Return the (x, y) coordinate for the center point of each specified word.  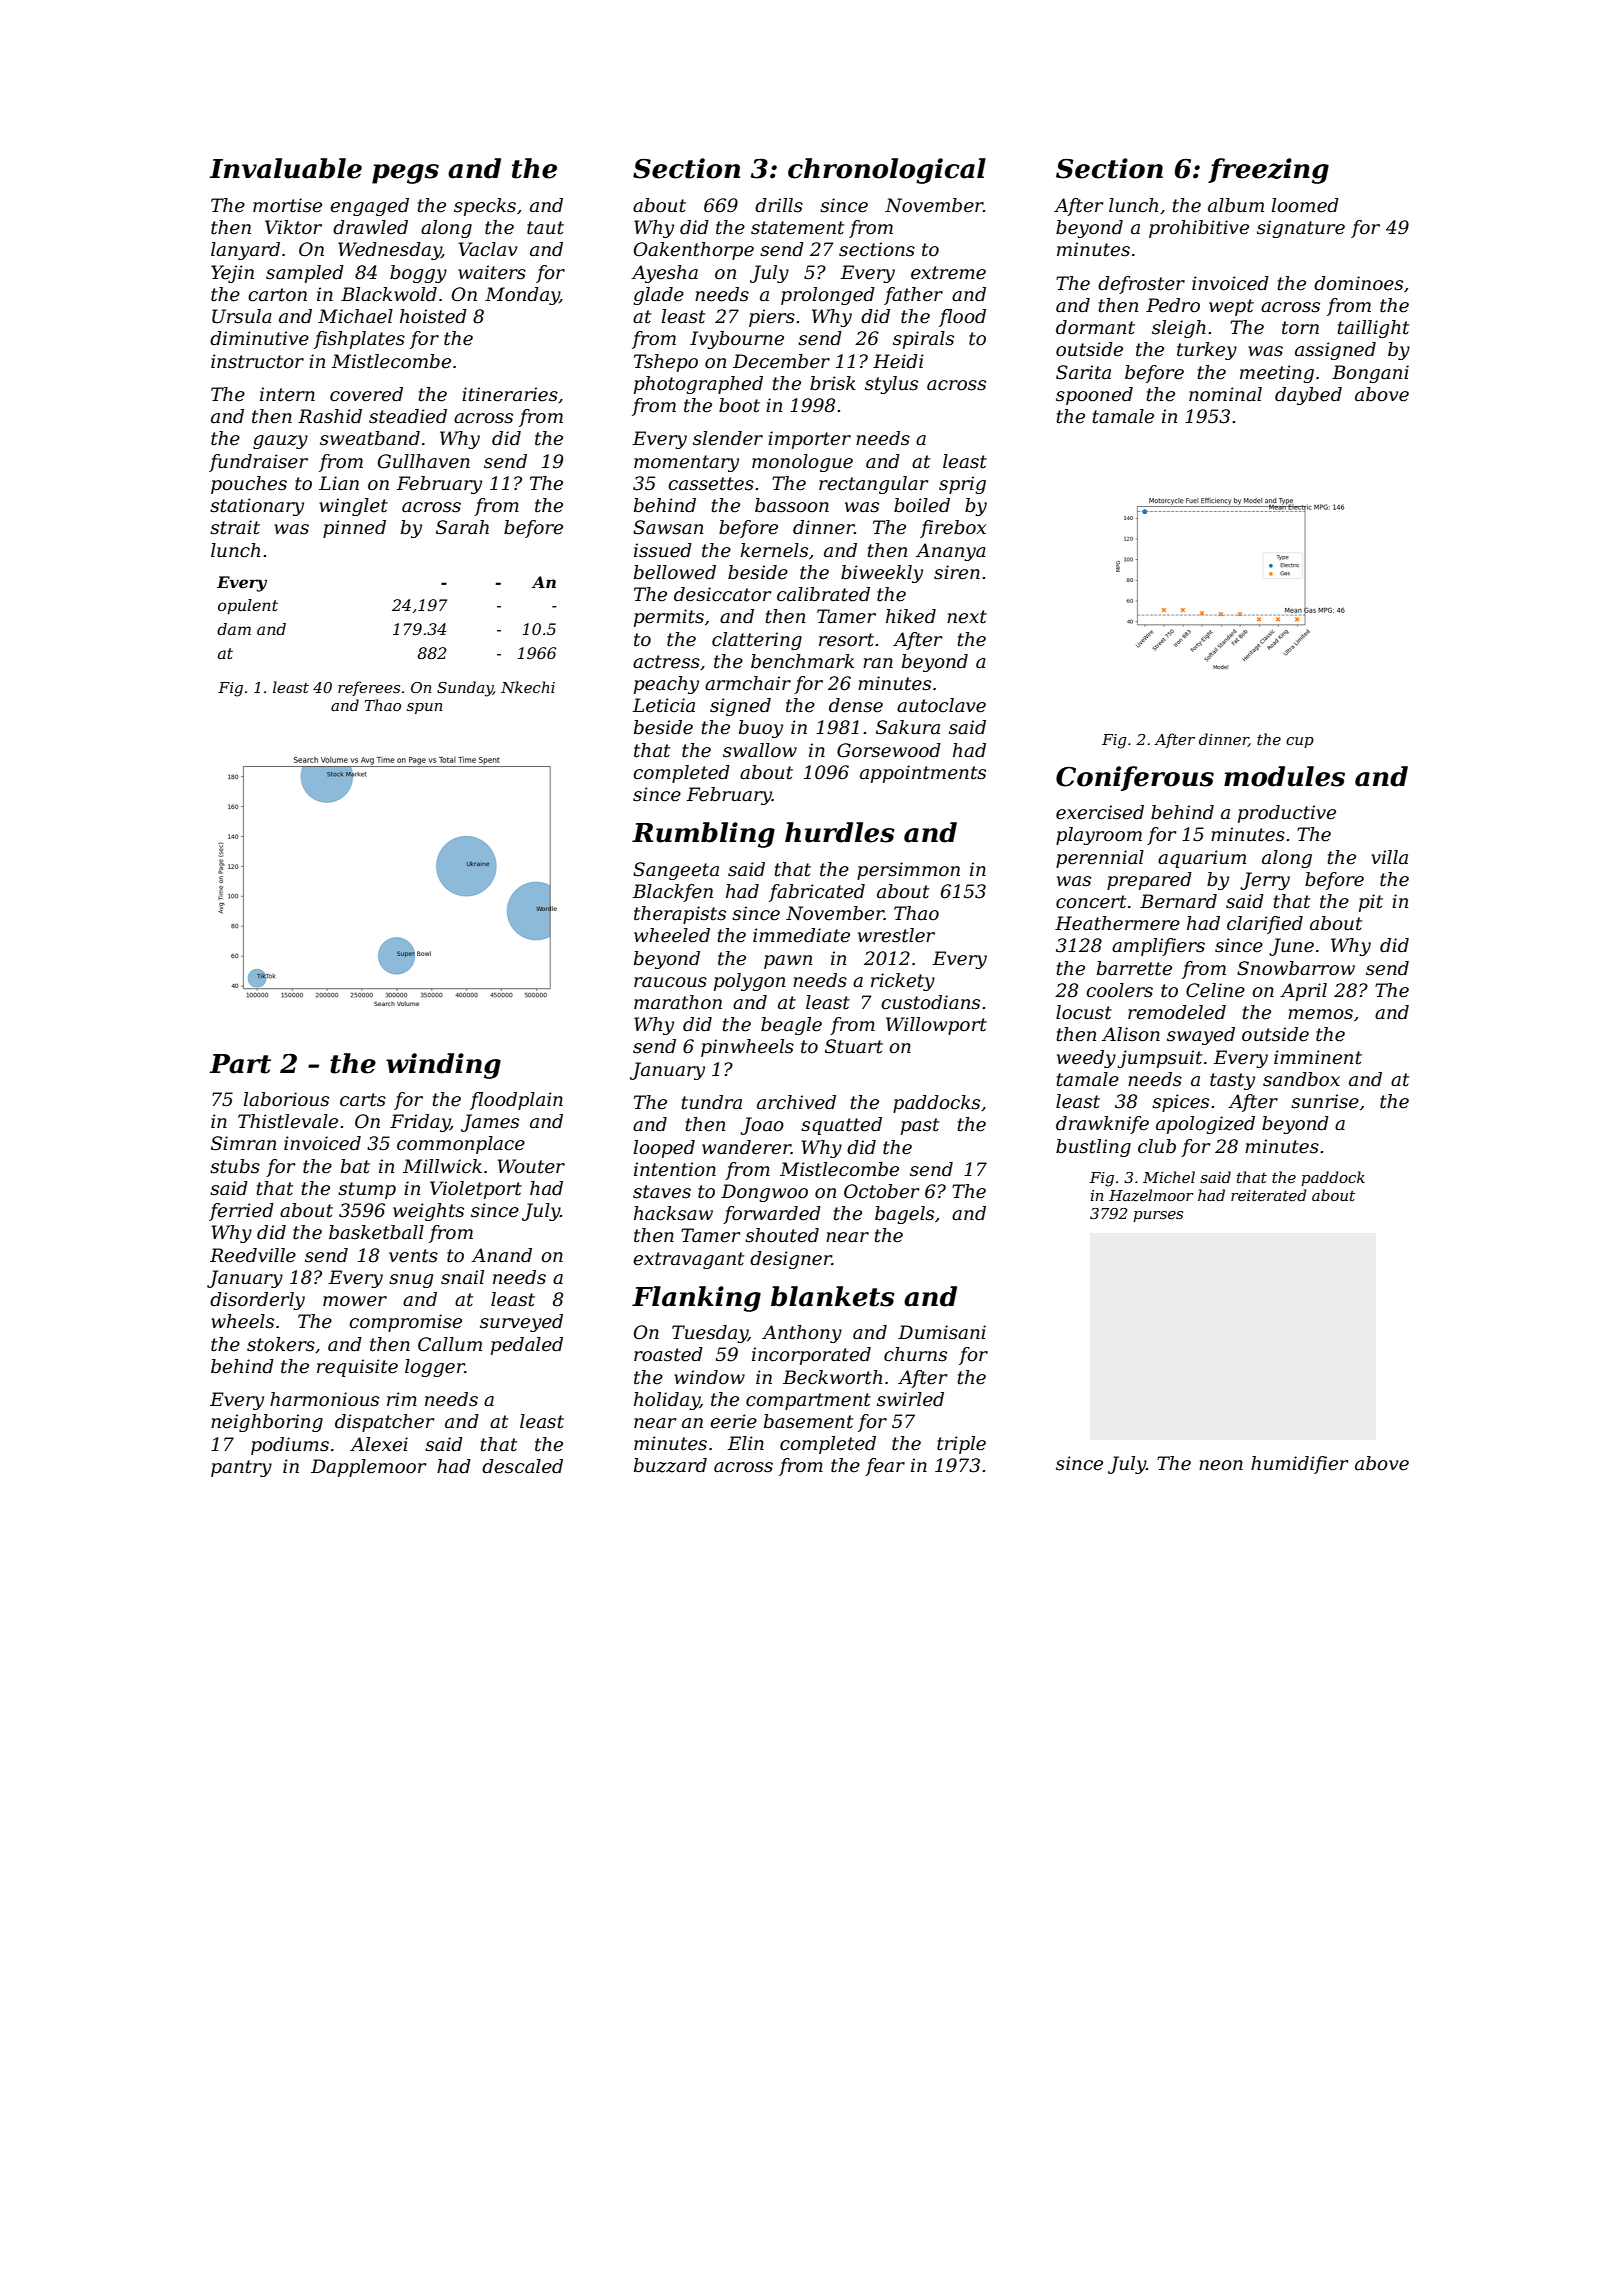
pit (1371, 903)
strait (235, 527)
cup (1300, 742)
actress (666, 662)
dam (234, 629)
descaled (522, 1466)
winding (443, 1066)
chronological (887, 171)
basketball (376, 1232)
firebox (953, 529)
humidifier (1299, 1465)
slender (728, 438)
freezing (1268, 171)
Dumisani (942, 1332)
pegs (405, 174)
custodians (930, 1002)
